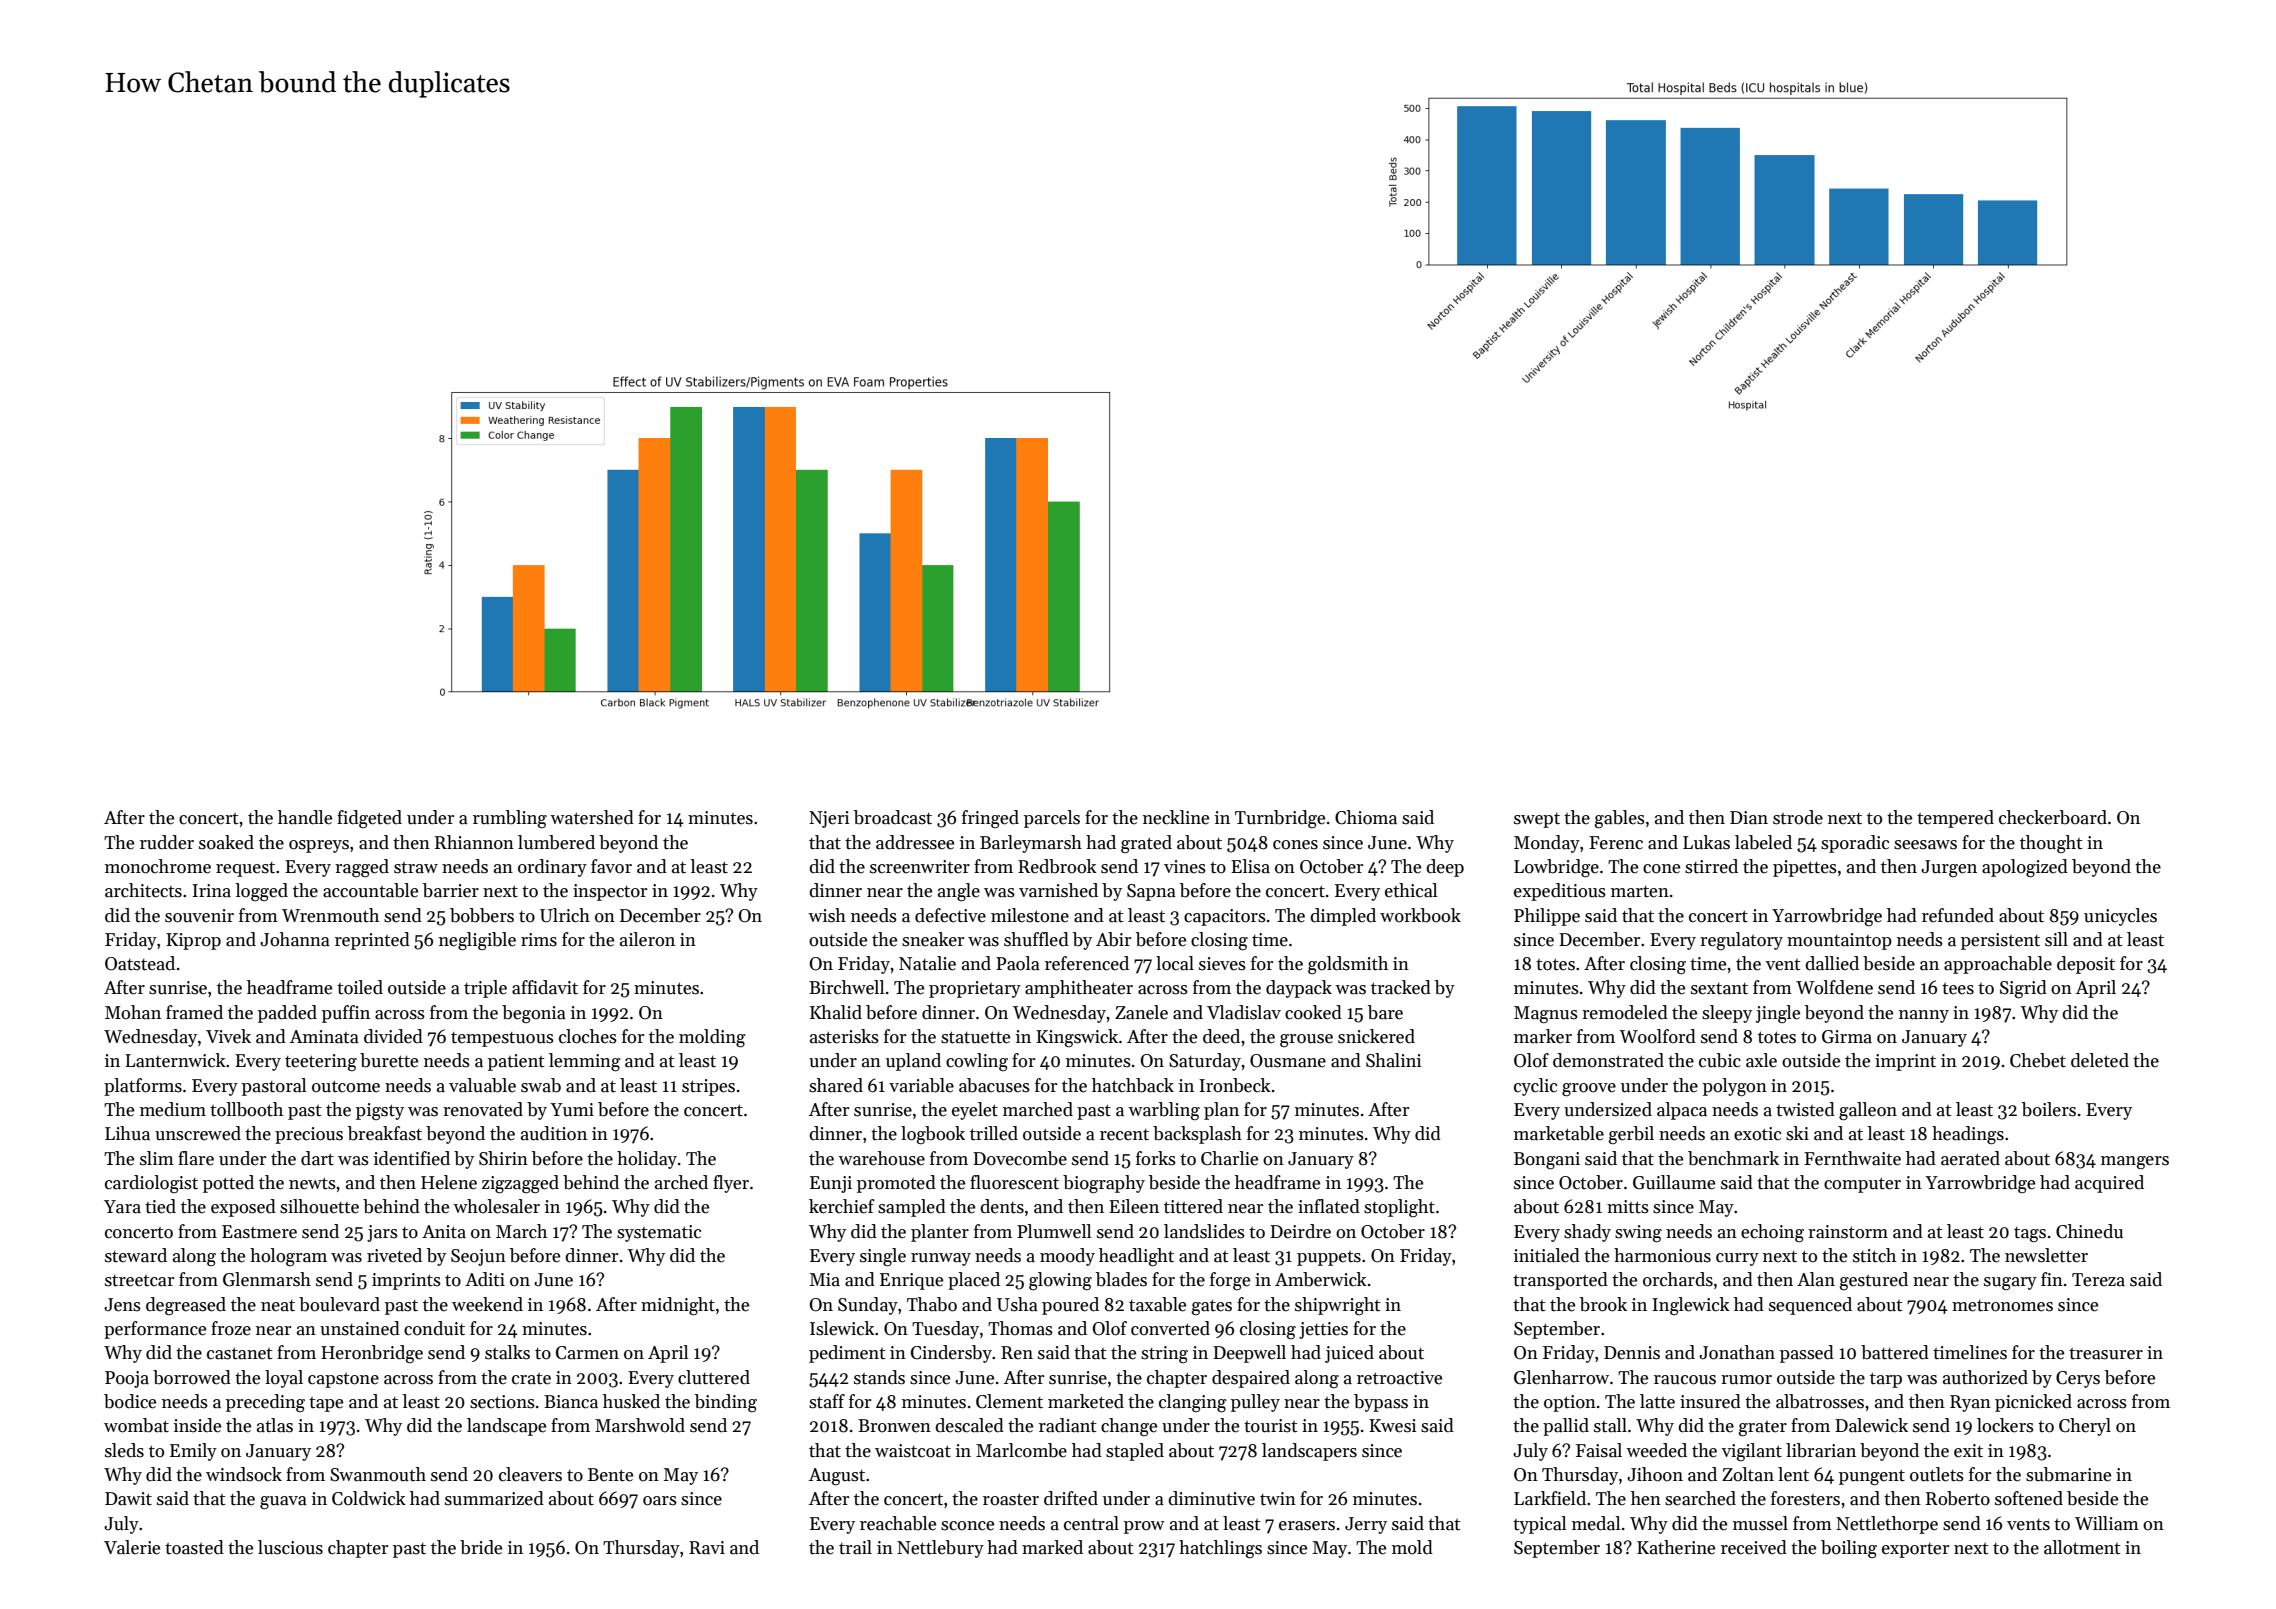  Describe the element at coordinates (510, 819) in the screenshot. I see `rumbling` at that location.
